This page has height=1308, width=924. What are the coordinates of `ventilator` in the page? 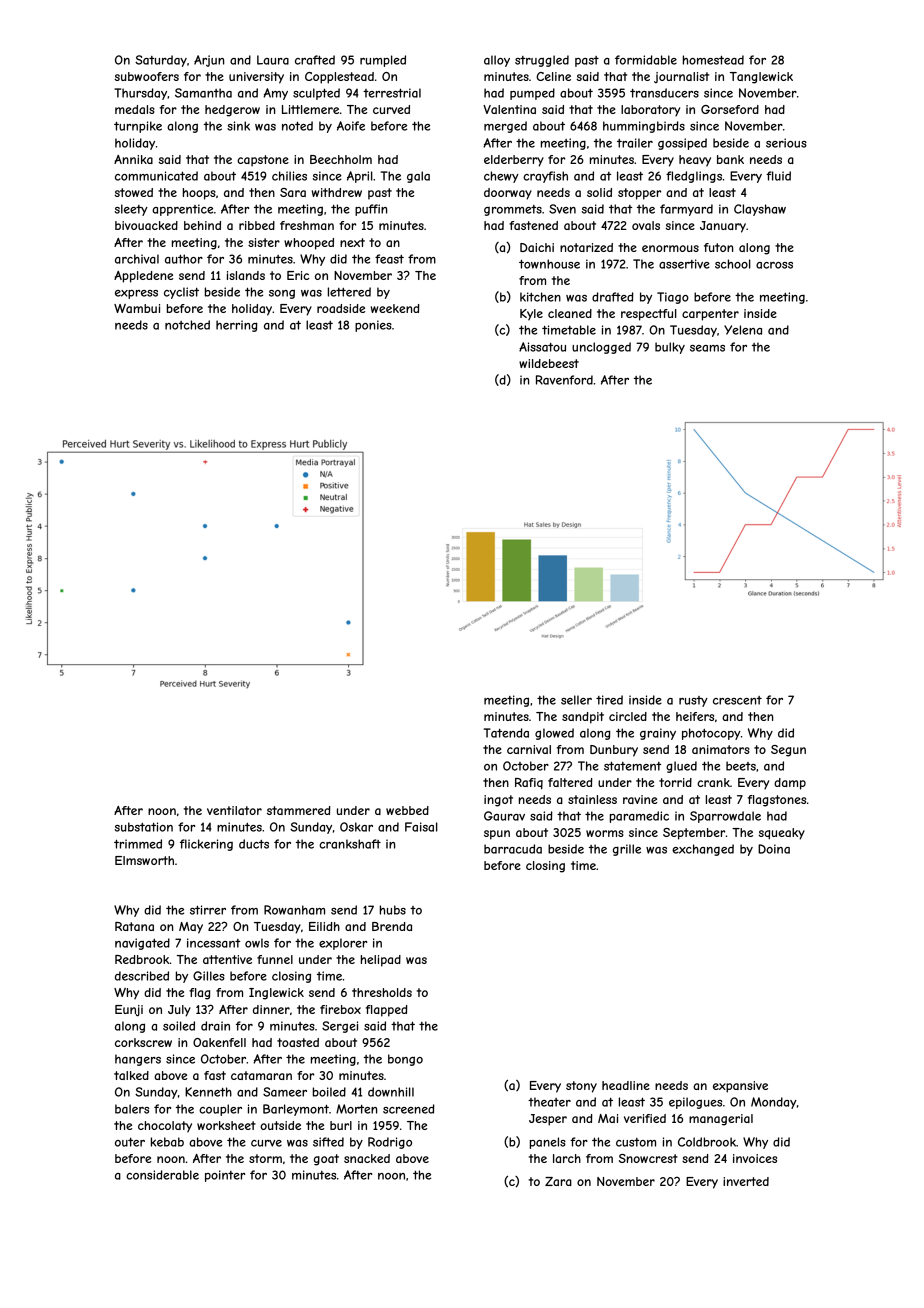 It's located at (234, 810).
